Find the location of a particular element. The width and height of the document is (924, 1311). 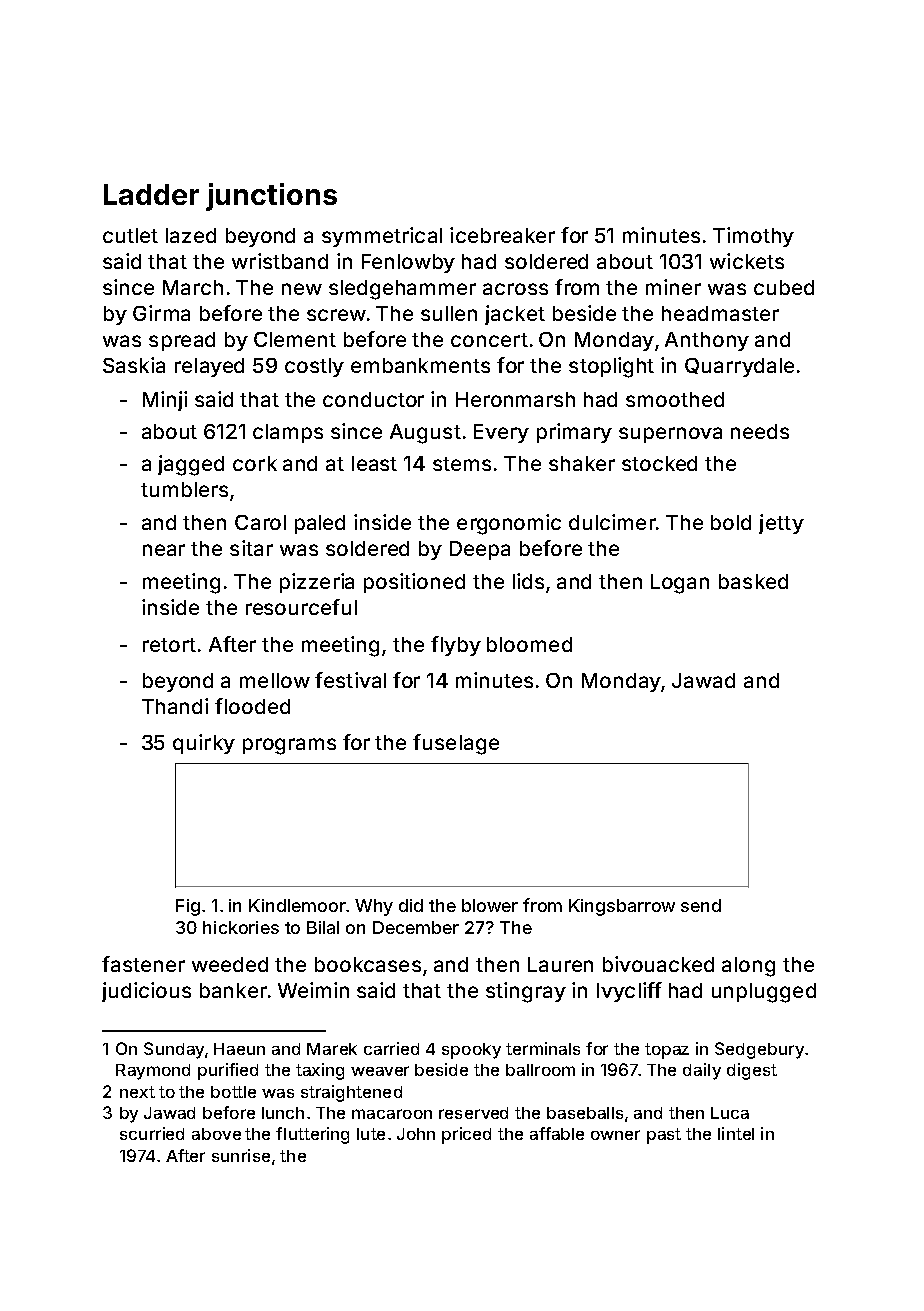

topaz is located at coordinates (667, 1051).
